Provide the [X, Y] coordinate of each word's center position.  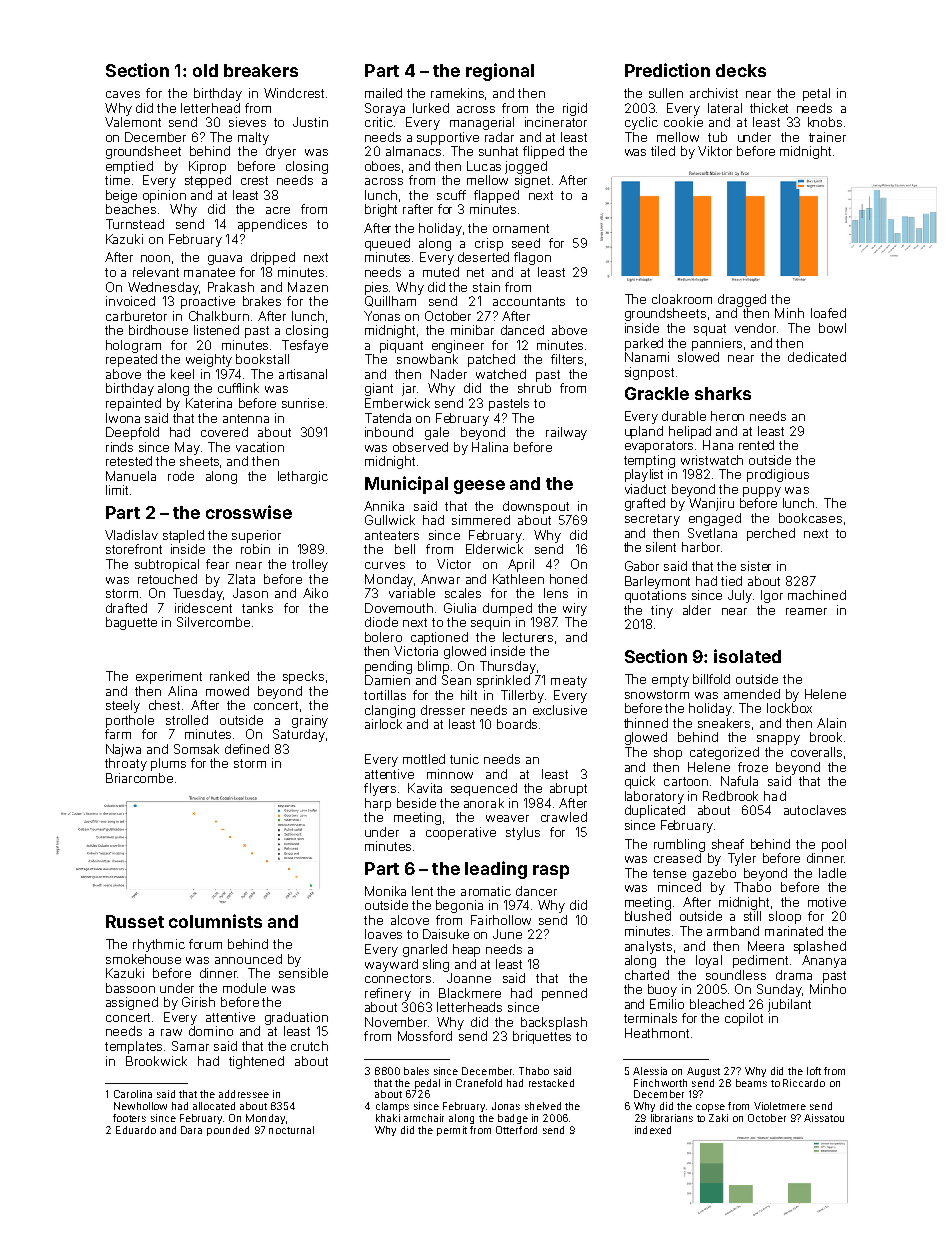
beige [121, 196]
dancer [536, 891]
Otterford [516, 1130]
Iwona [123, 418]
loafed [828, 313]
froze [753, 767]
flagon [532, 258]
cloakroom [682, 299]
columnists [215, 921]
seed [526, 243]
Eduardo [136, 1130]
